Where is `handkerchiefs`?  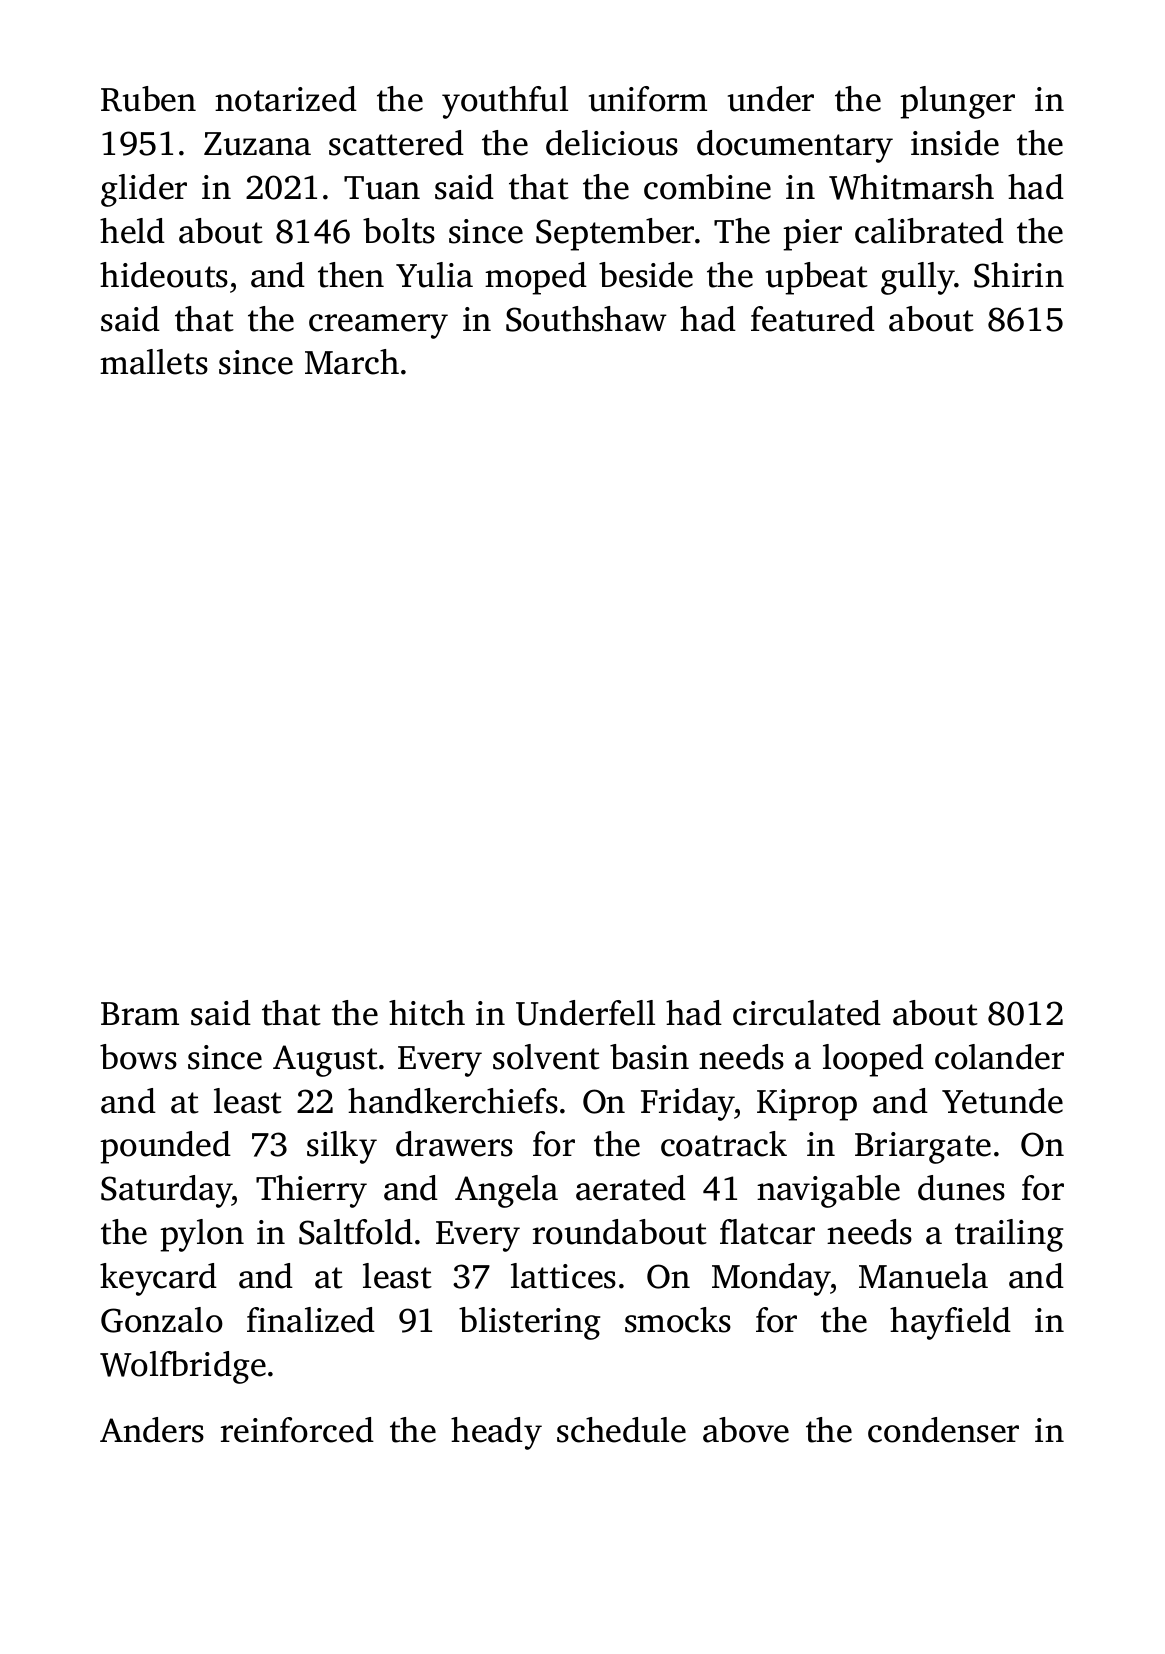
handkerchiefs is located at coordinates (453, 1101).
